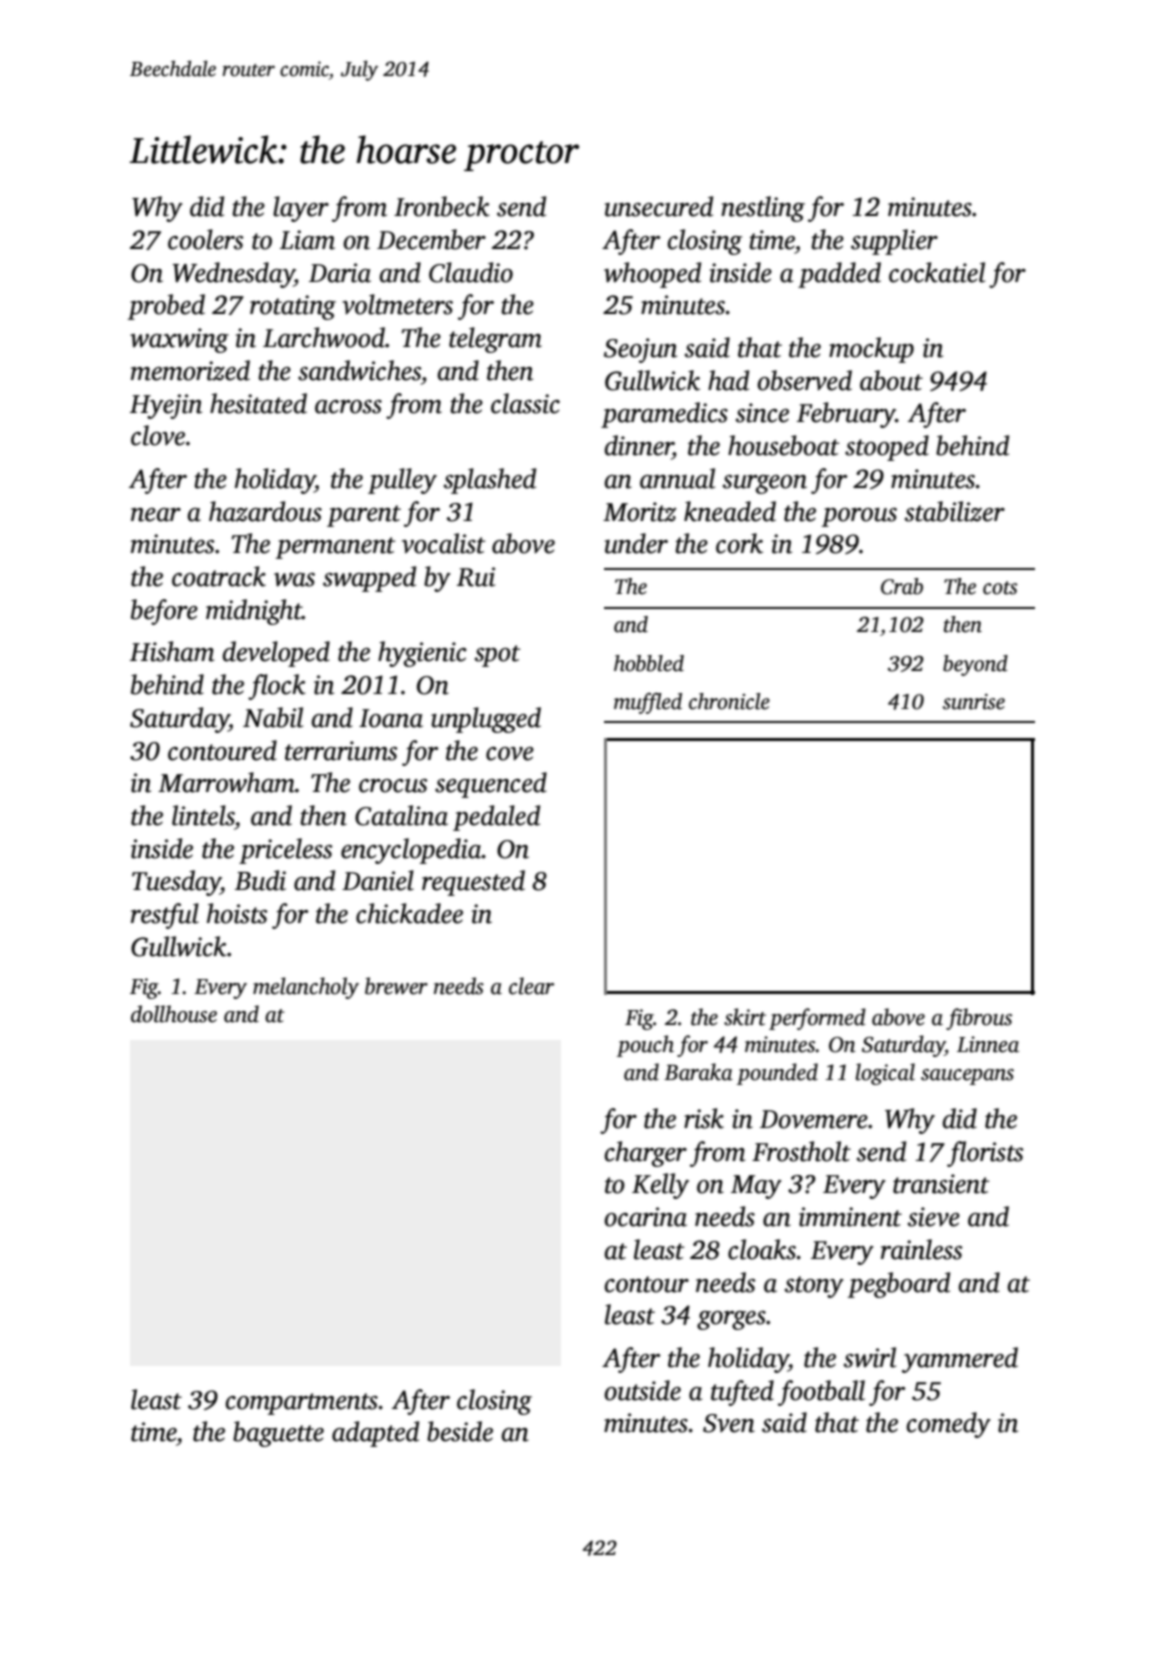  What do you see at coordinates (979, 1019) in the screenshot?
I see `fibrous` at bounding box center [979, 1019].
